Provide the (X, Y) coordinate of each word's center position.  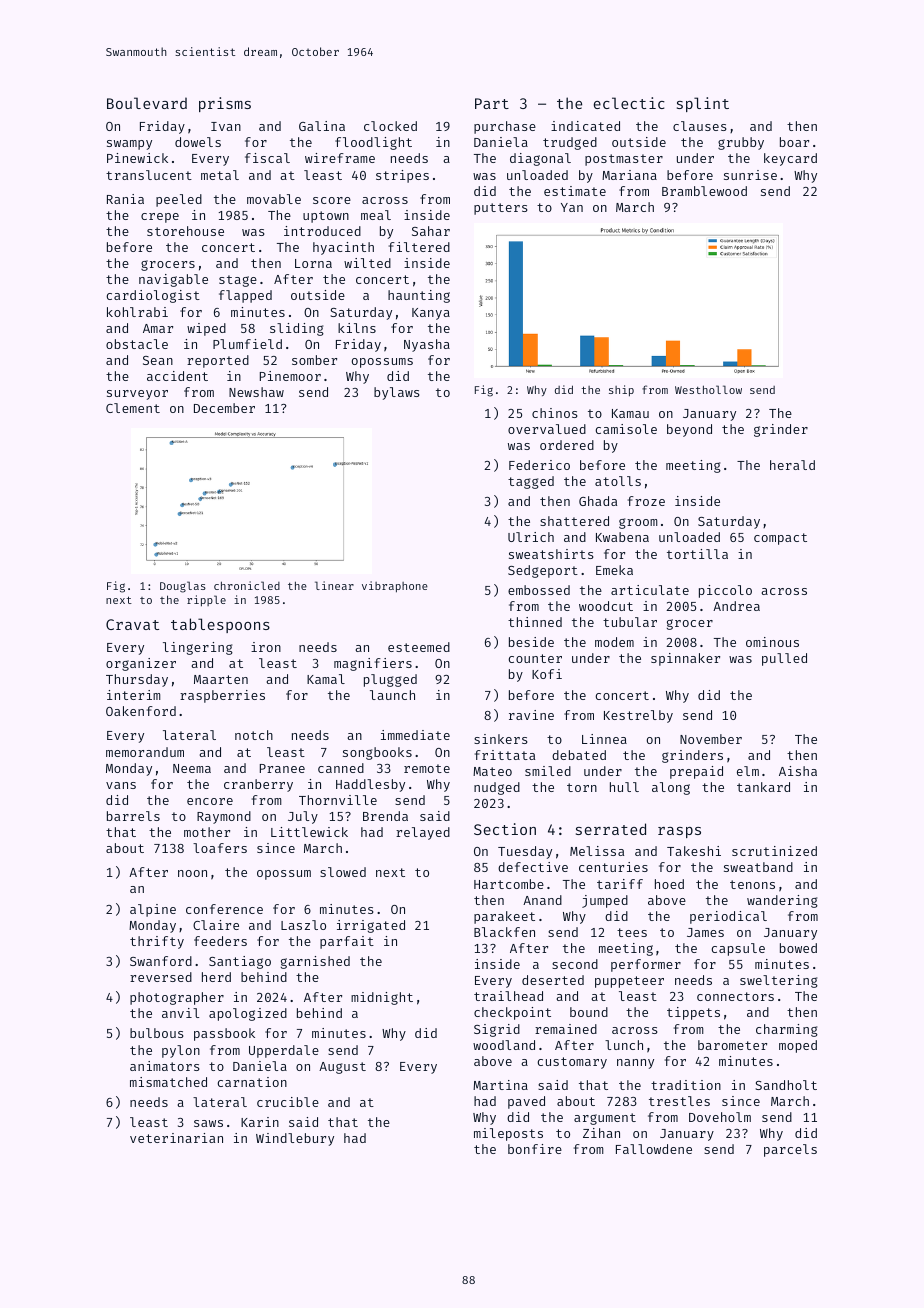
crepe (160, 218)
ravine (531, 715)
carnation (252, 1082)
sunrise (750, 175)
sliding (297, 329)
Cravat (132, 624)
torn (582, 787)
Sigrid (497, 1030)
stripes (402, 176)
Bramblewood (704, 191)
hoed (669, 884)
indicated (585, 126)
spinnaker (685, 659)
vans (121, 785)
